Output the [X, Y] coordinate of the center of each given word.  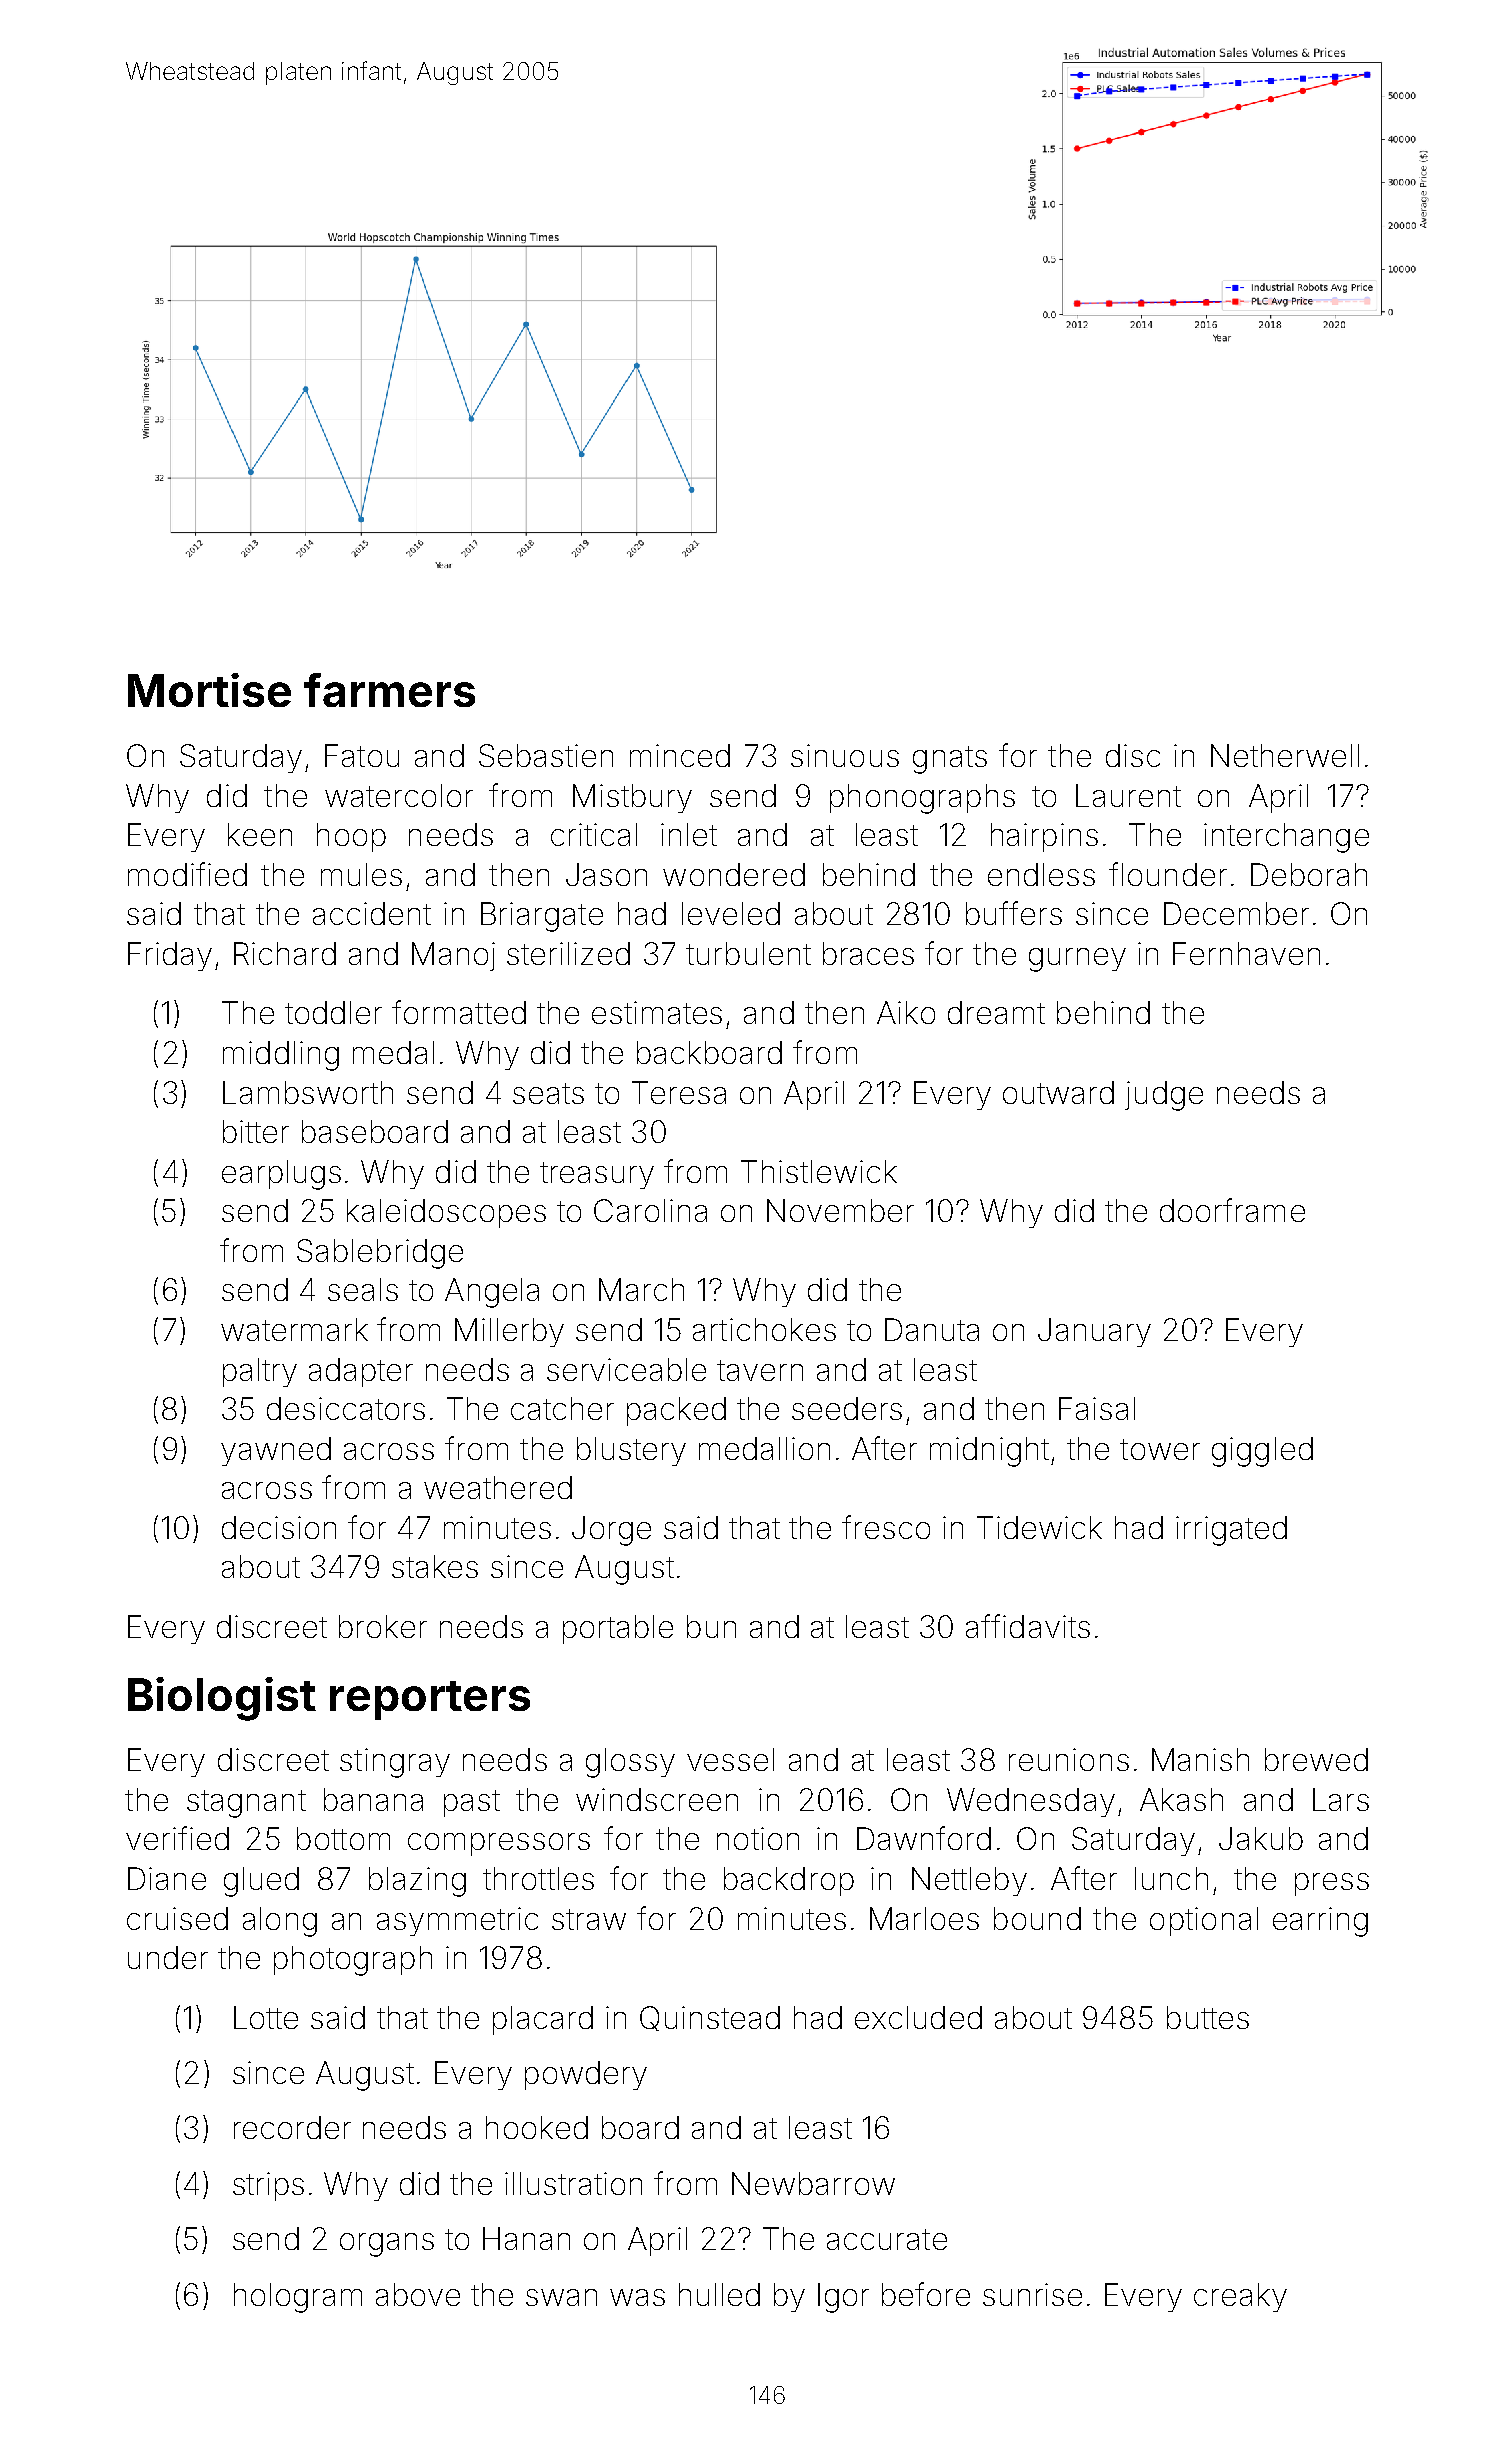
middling [281, 1056]
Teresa [679, 1092]
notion [758, 1838]
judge [1164, 1096]
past [472, 1803]
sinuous [845, 755]
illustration [573, 2183]
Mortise [209, 690]
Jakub [1261, 1838]
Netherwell [1285, 755]
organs [387, 2245]
